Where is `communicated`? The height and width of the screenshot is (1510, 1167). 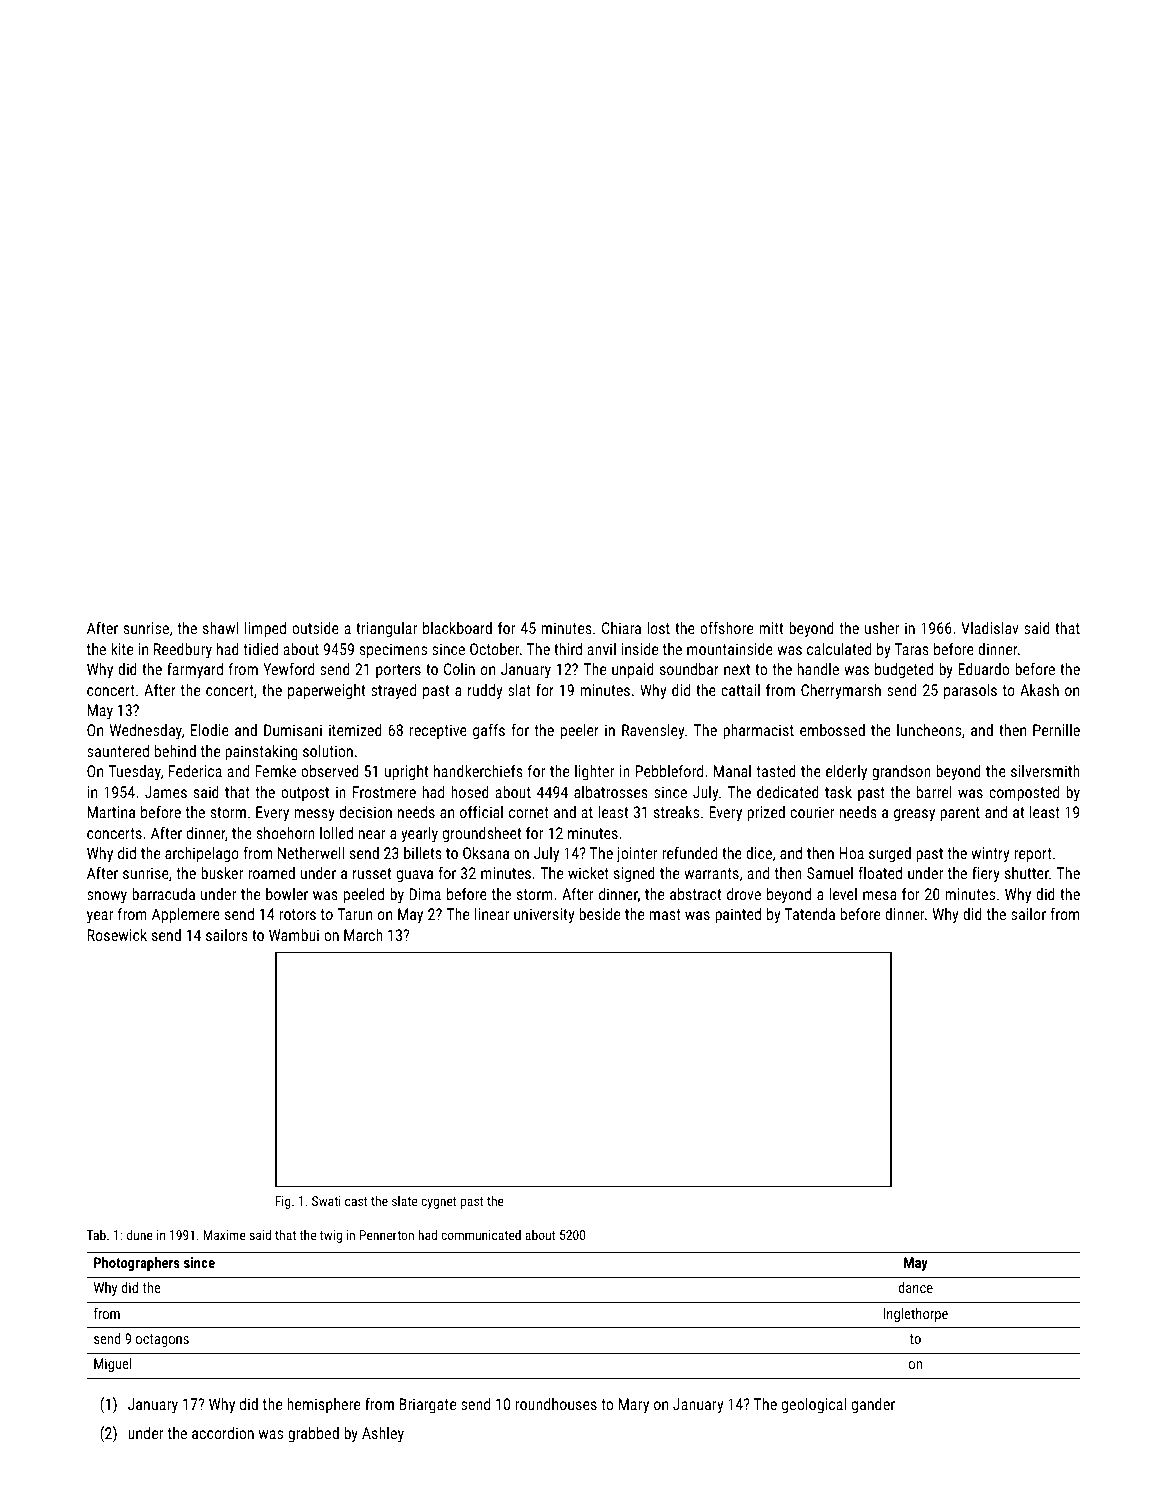 communicated is located at coordinates (481, 1235).
